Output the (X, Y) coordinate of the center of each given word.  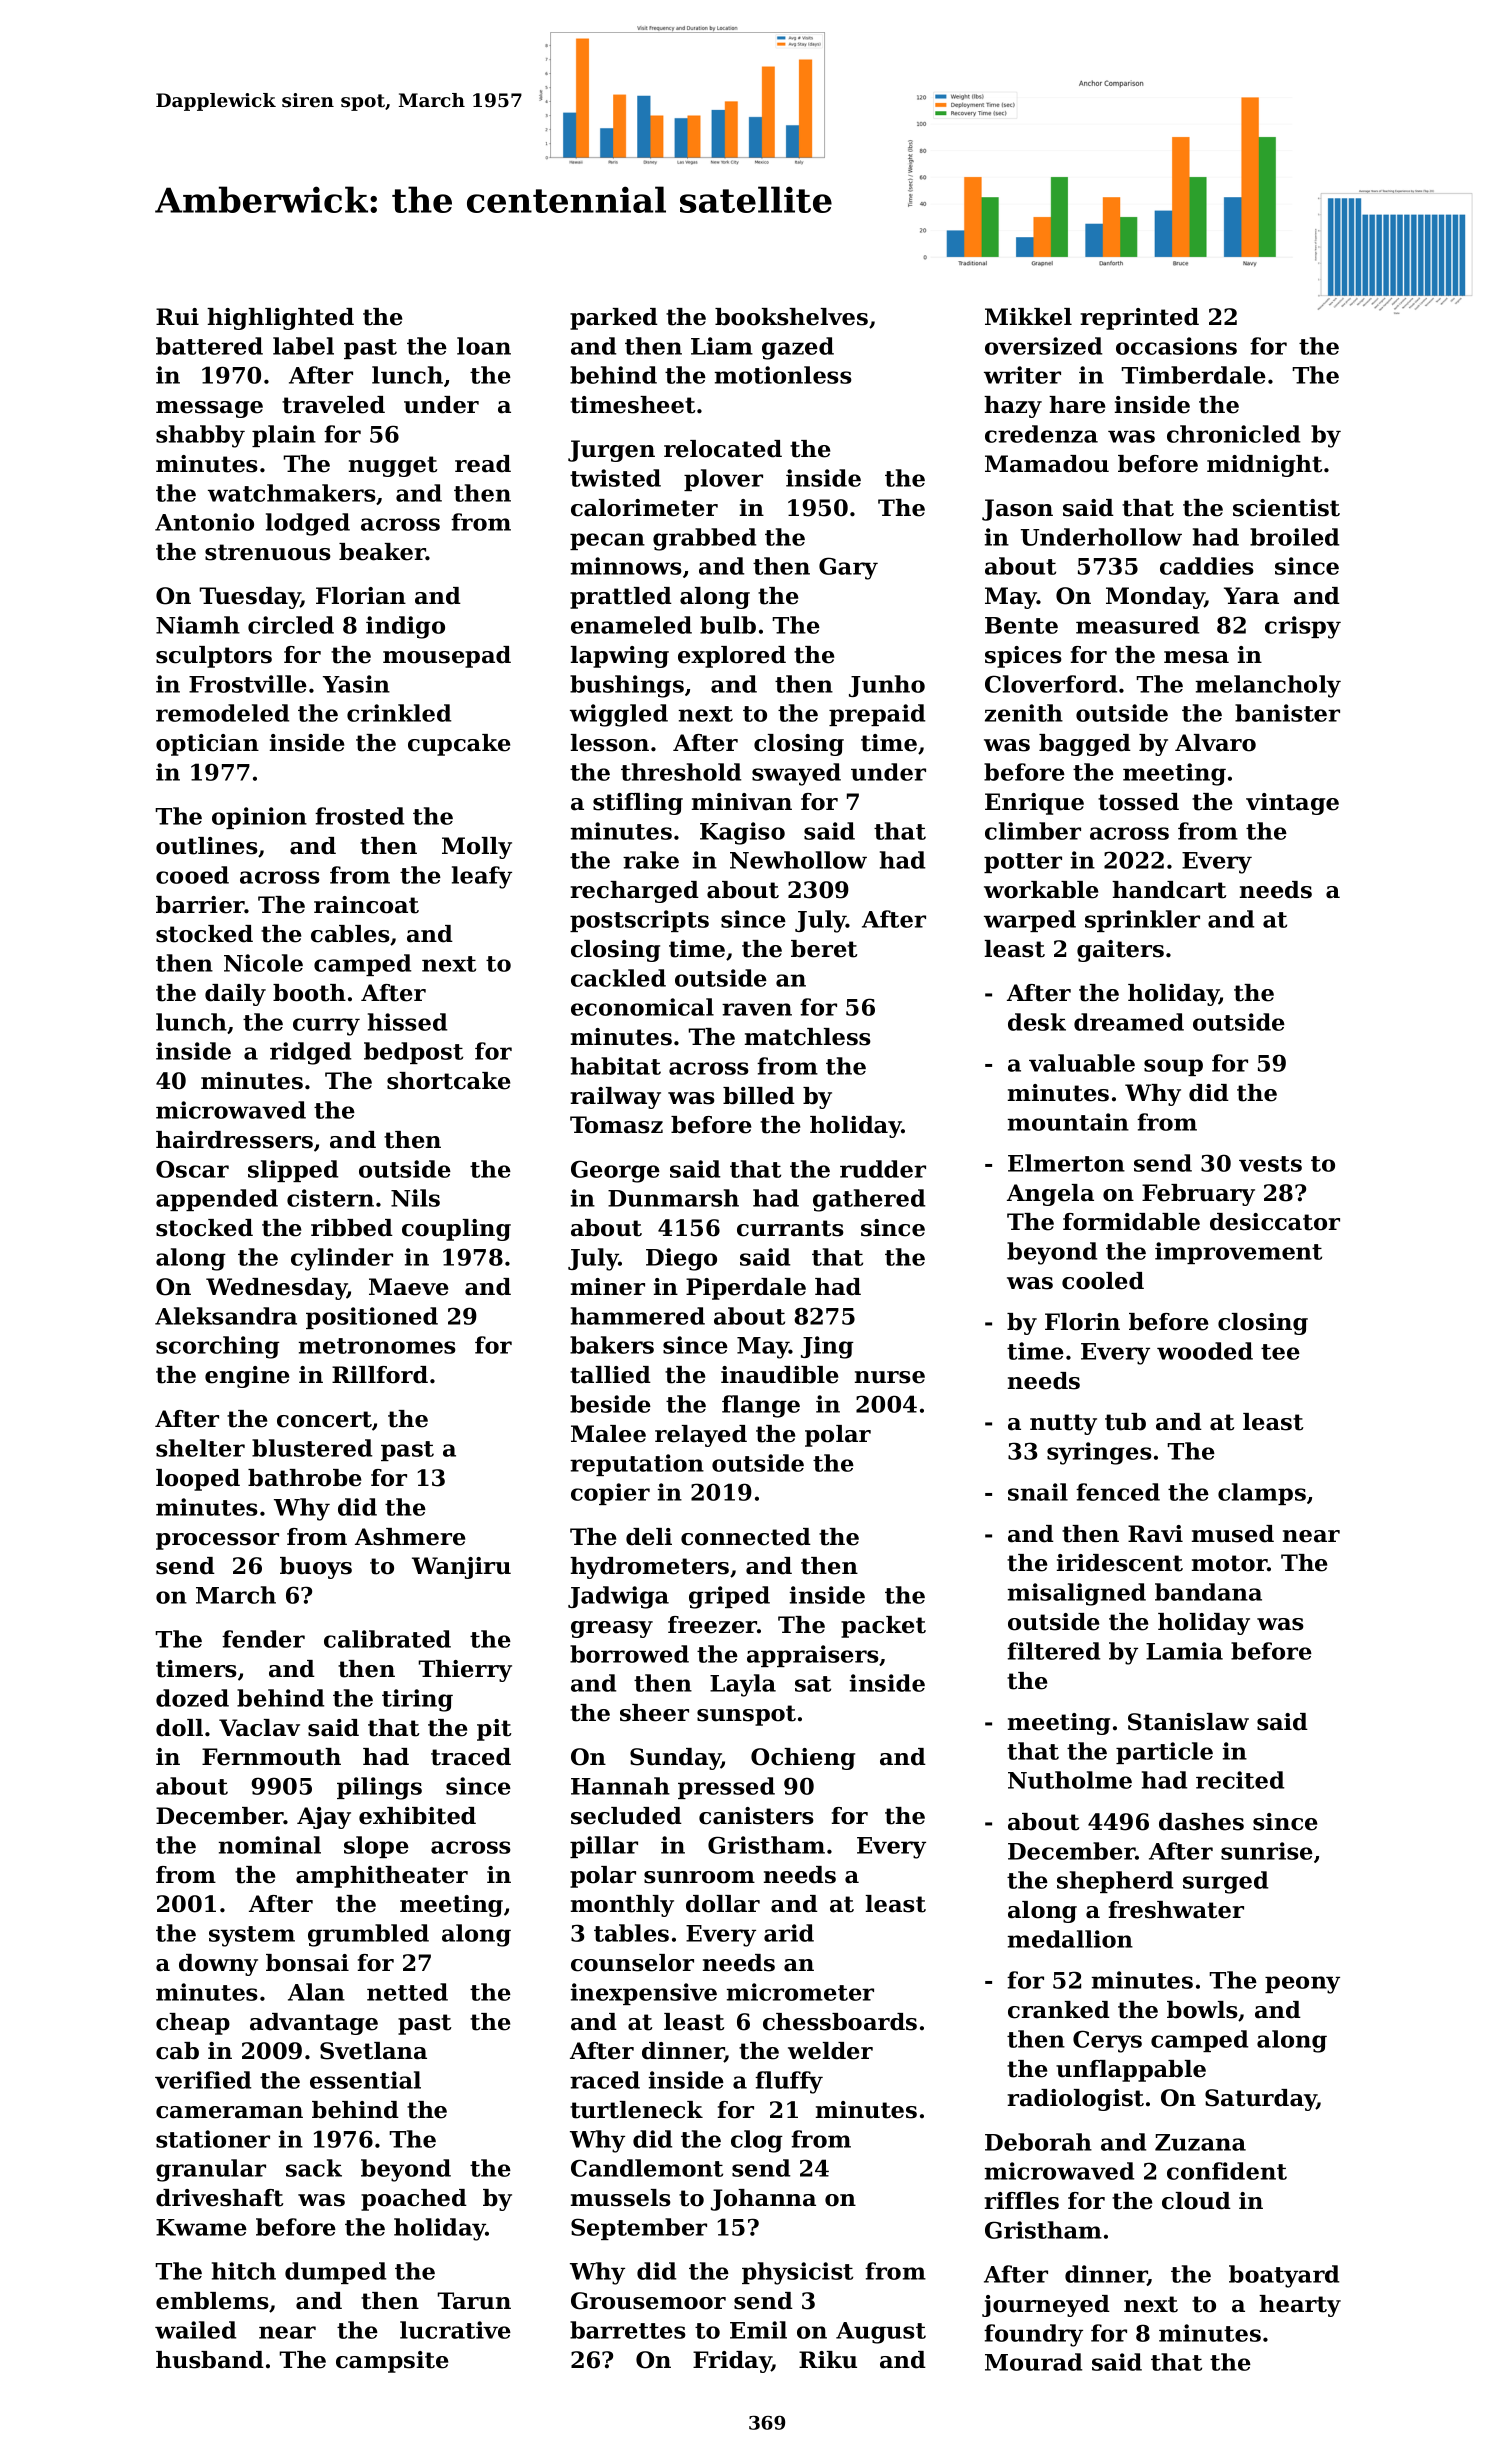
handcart (1169, 890)
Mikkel (1028, 317)
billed (759, 1096)
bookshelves (791, 317)
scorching (218, 1347)
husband (210, 2360)
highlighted (280, 319)
